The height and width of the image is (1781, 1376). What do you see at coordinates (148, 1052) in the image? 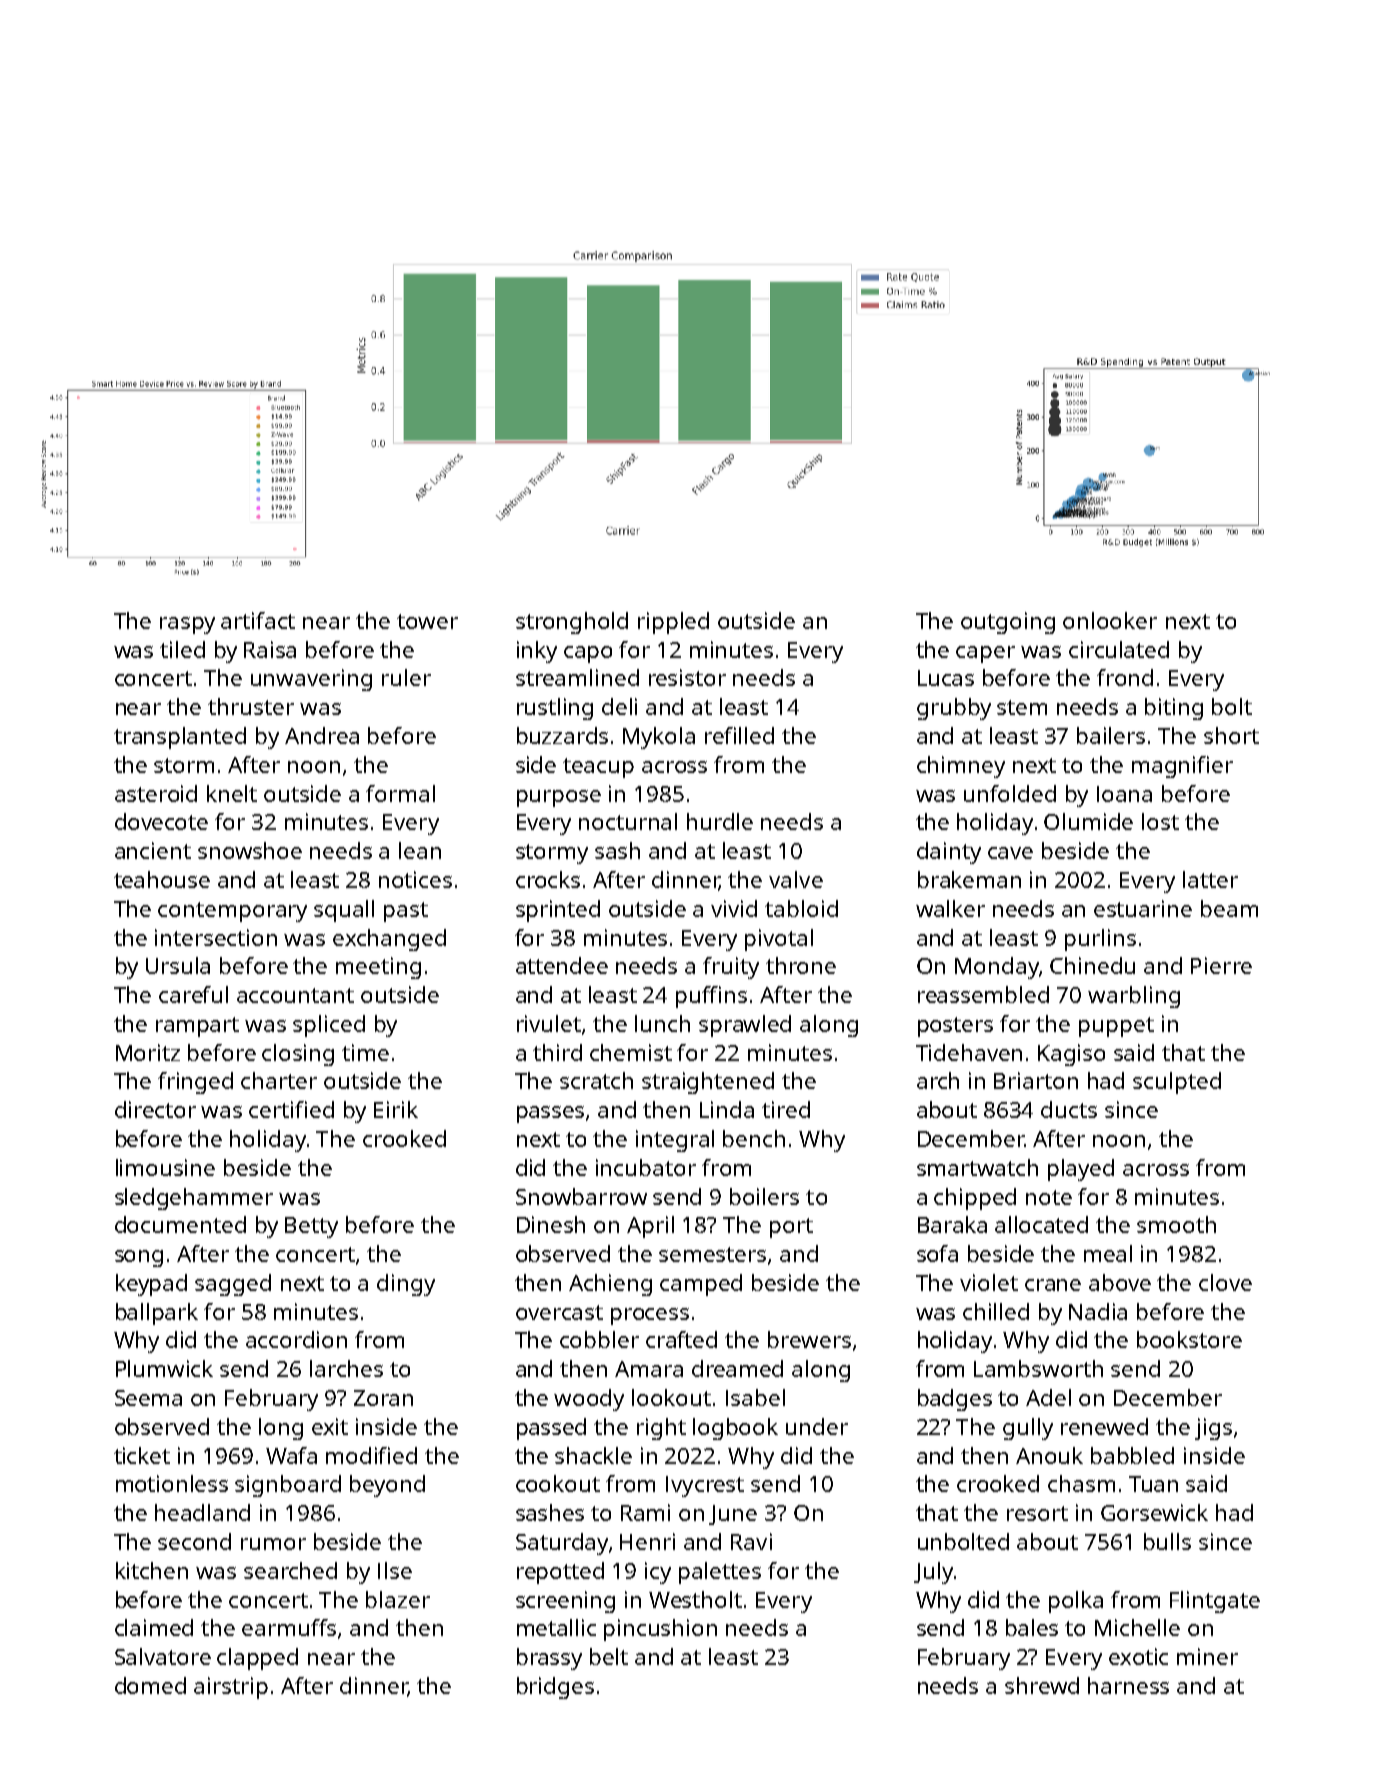
I see `Moritz` at bounding box center [148, 1052].
